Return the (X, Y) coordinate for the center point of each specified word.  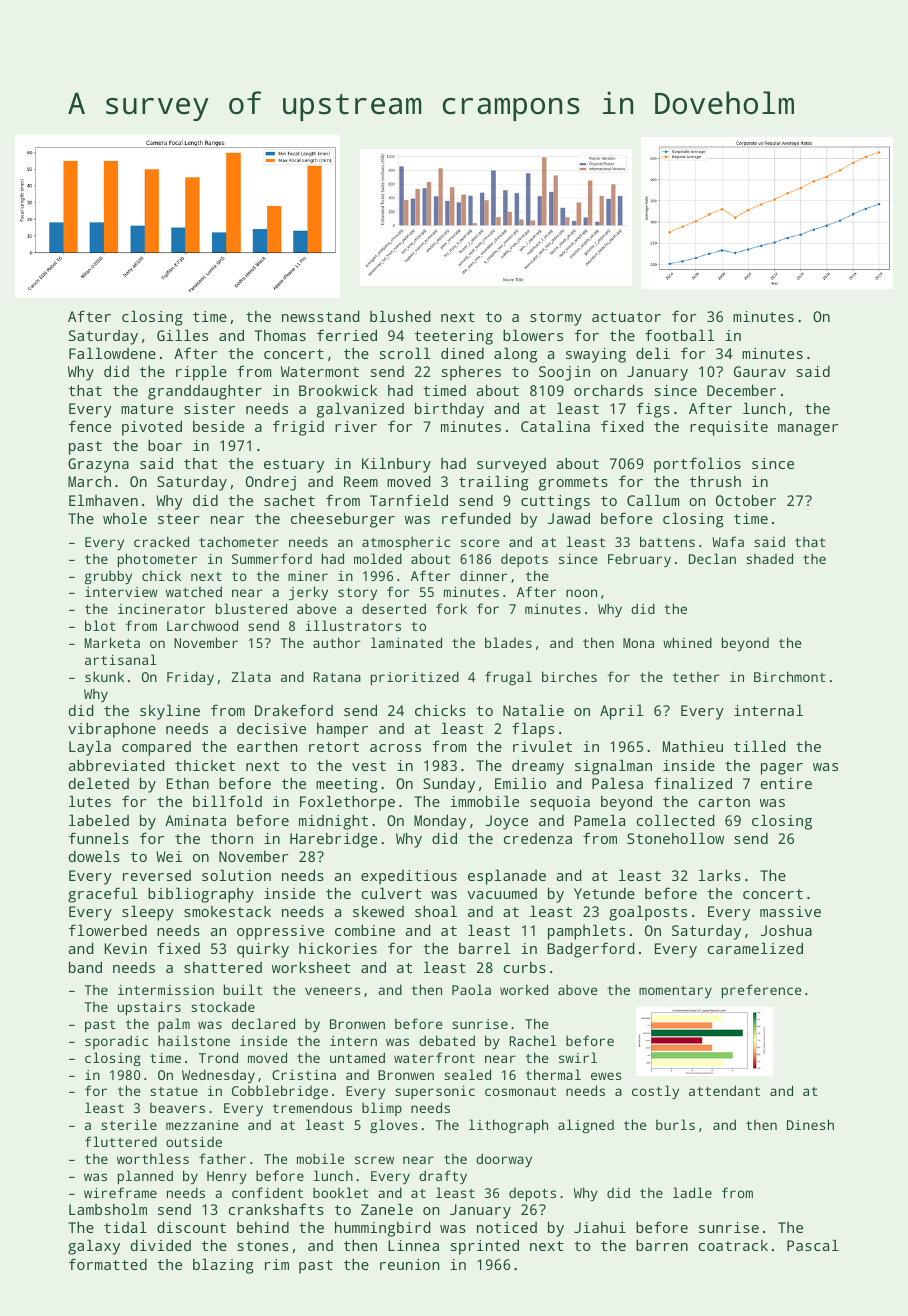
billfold (227, 801)
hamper (342, 730)
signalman (613, 767)
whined (687, 642)
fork (451, 608)
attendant (724, 1090)
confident (267, 1192)
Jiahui (600, 1227)
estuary (294, 466)
